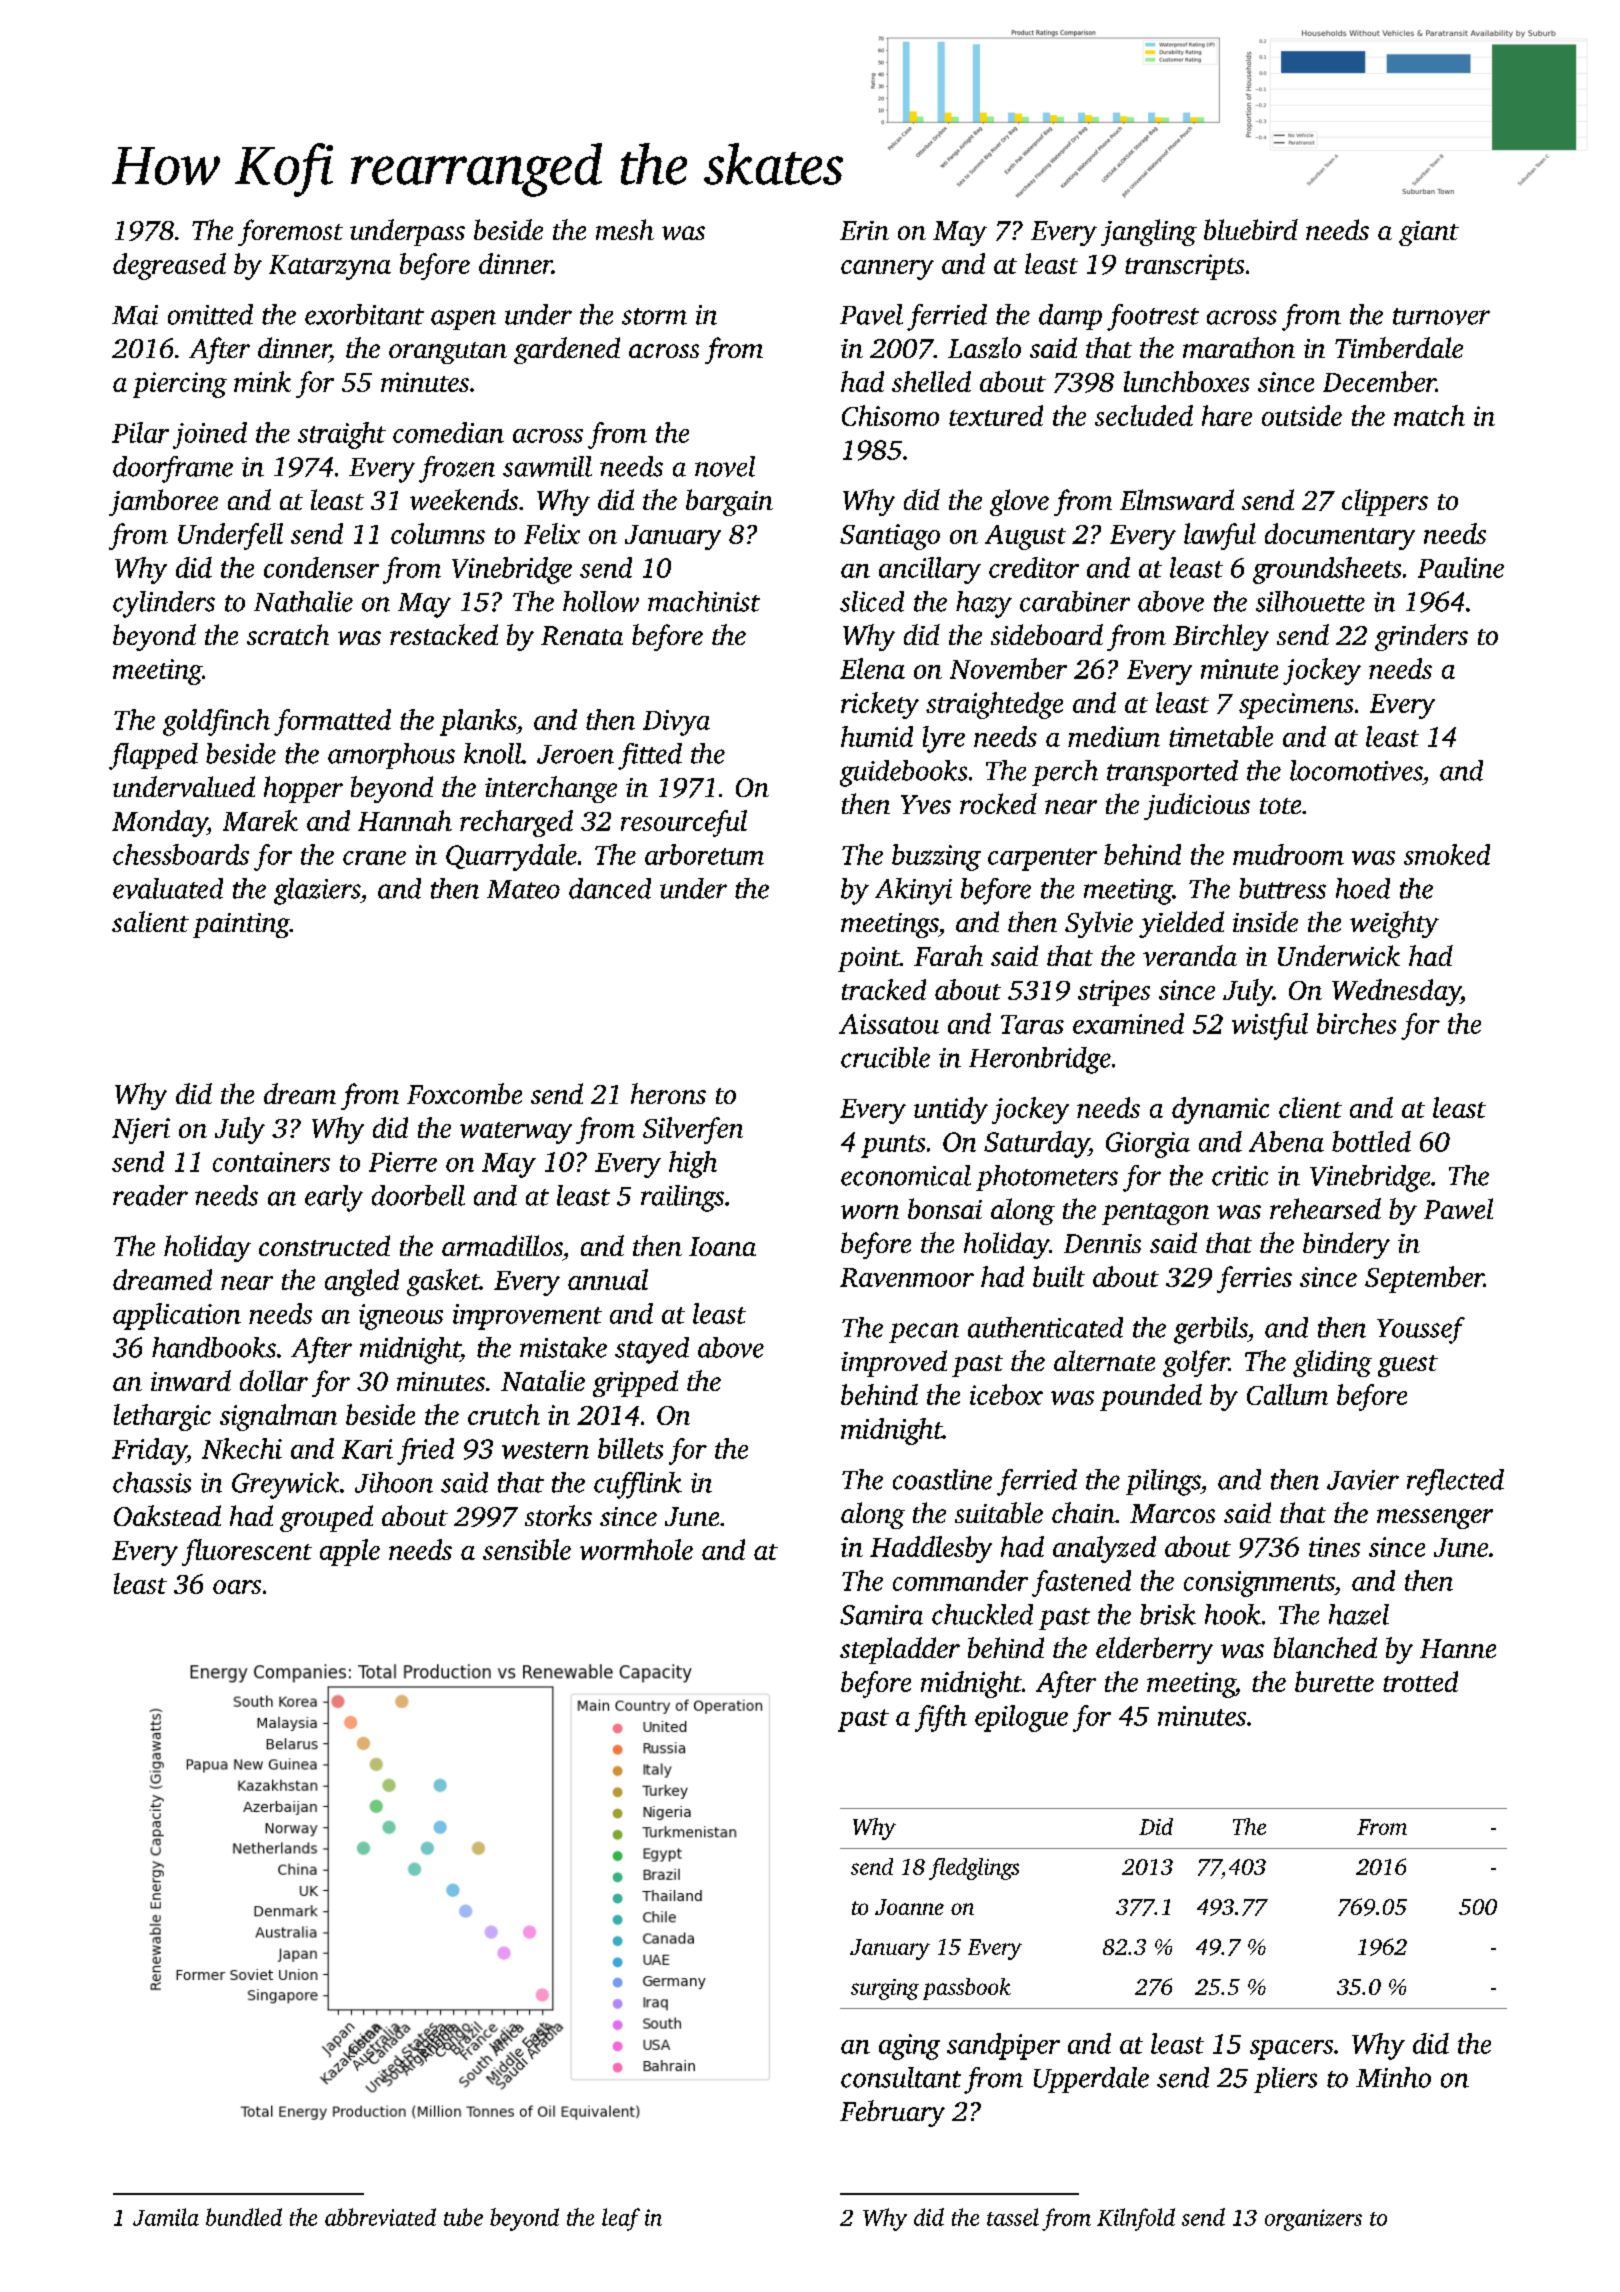  Describe the element at coordinates (547, 466) in the screenshot. I see `sawmill` at that location.
